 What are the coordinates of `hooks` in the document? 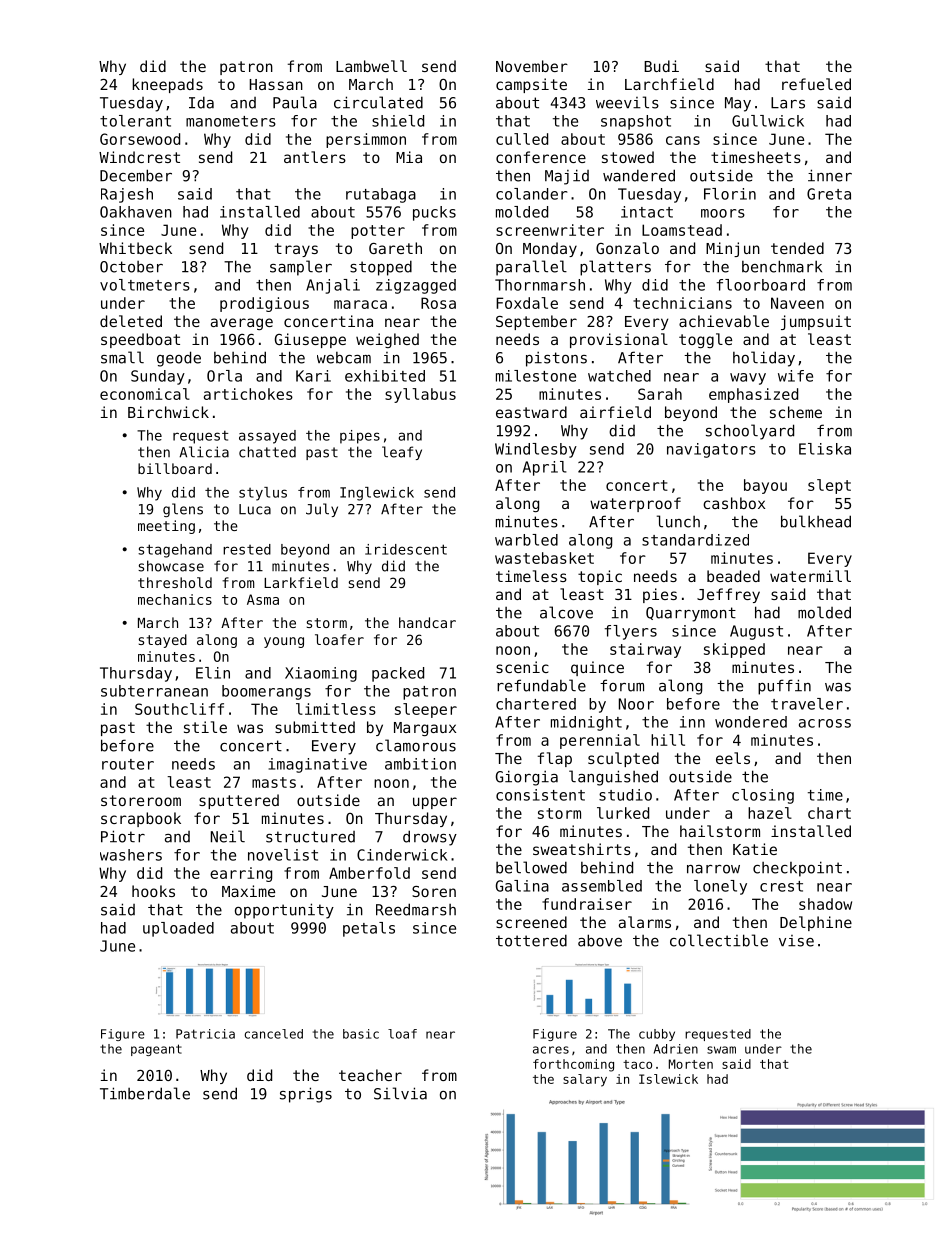 It's located at (153, 891).
